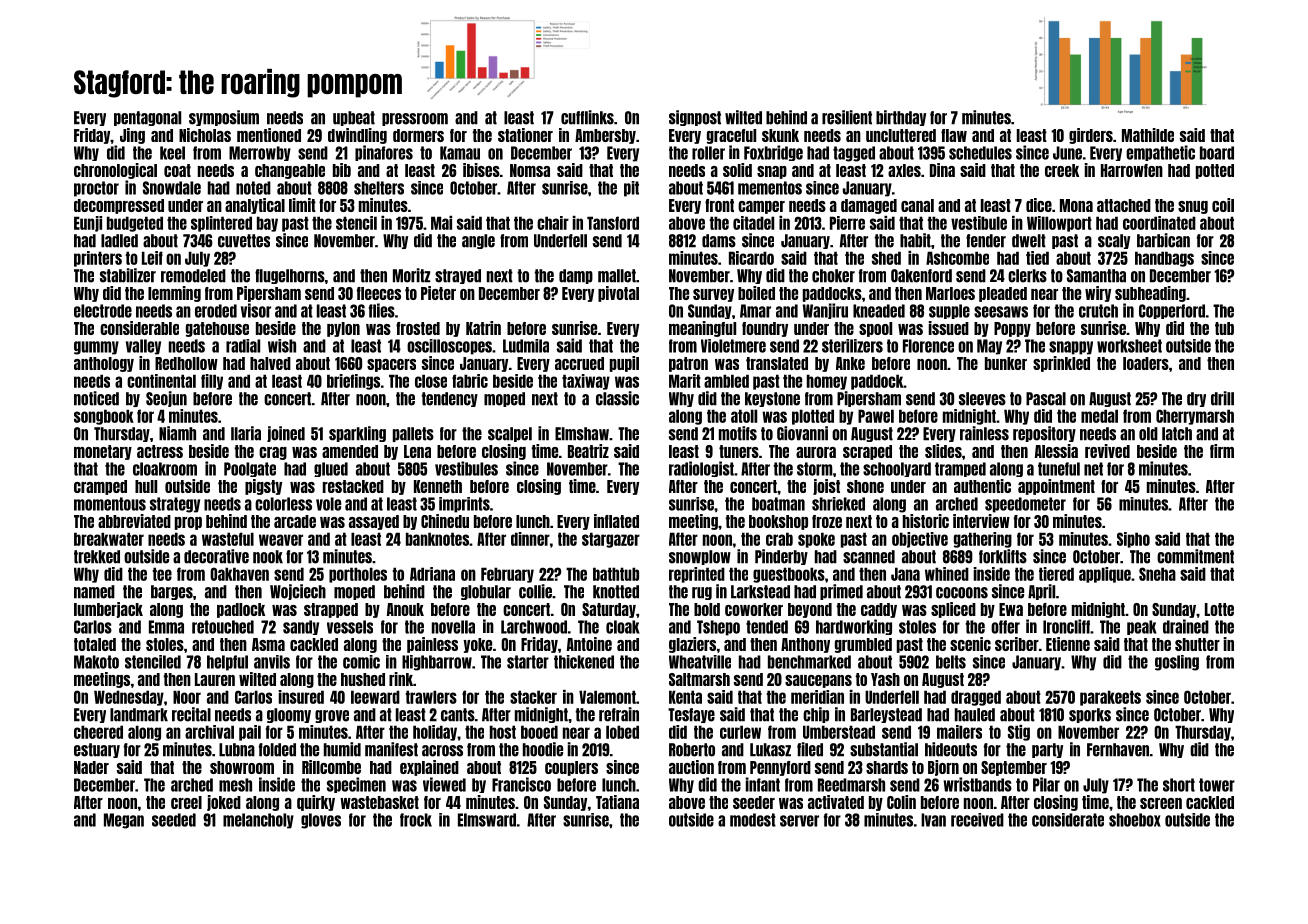  I want to click on worksheet, so click(1129, 346).
